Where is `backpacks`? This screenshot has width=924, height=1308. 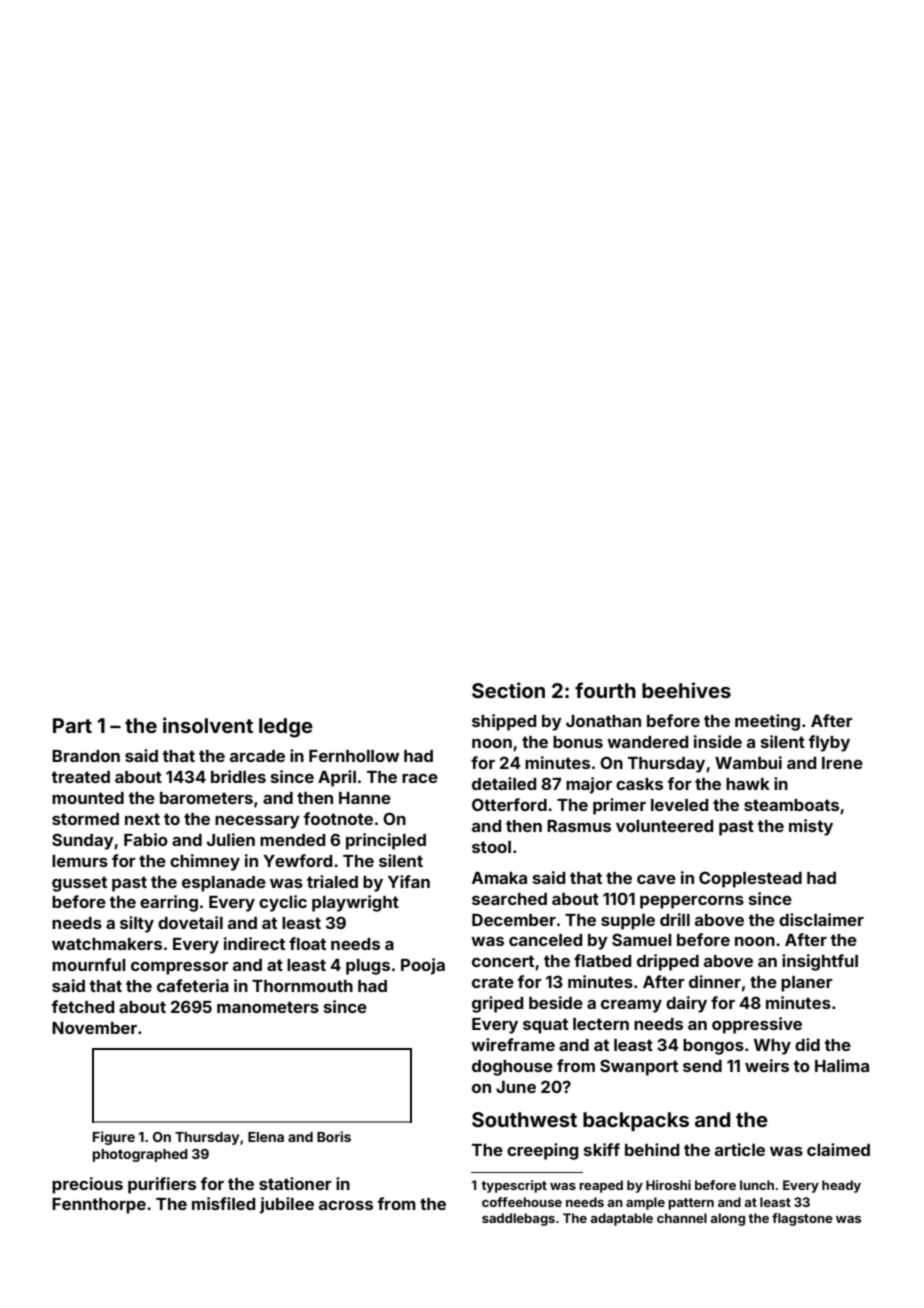 backpacks is located at coordinates (636, 1121).
